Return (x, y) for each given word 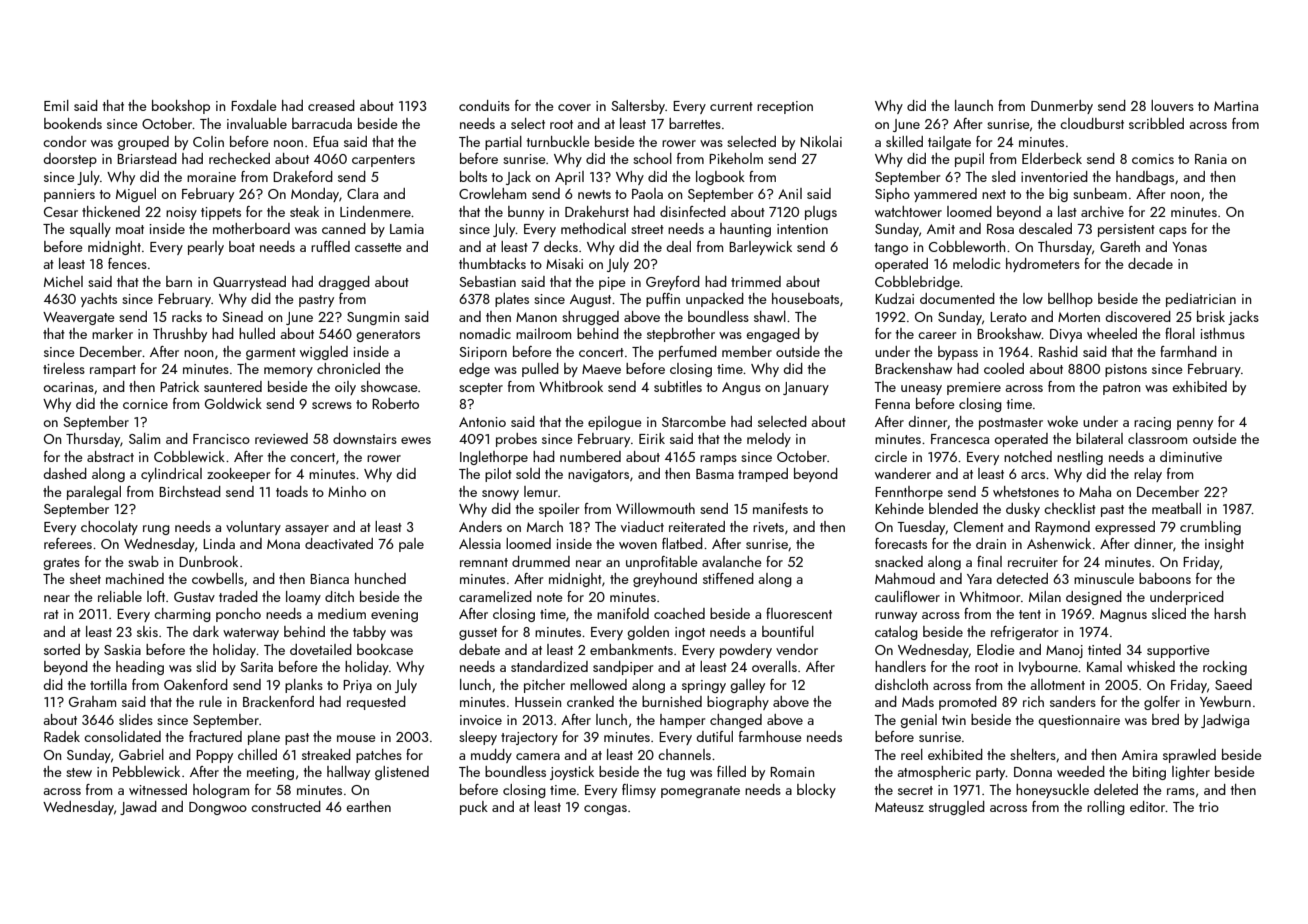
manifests (780, 508)
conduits (484, 105)
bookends (73, 123)
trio (1209, 807)
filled (731, 771)
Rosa (1000, 229)
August (590, 300)
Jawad (138, 808)
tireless (64, 368)
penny (1195, 425)
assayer (307, 530)
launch (974, 105)
